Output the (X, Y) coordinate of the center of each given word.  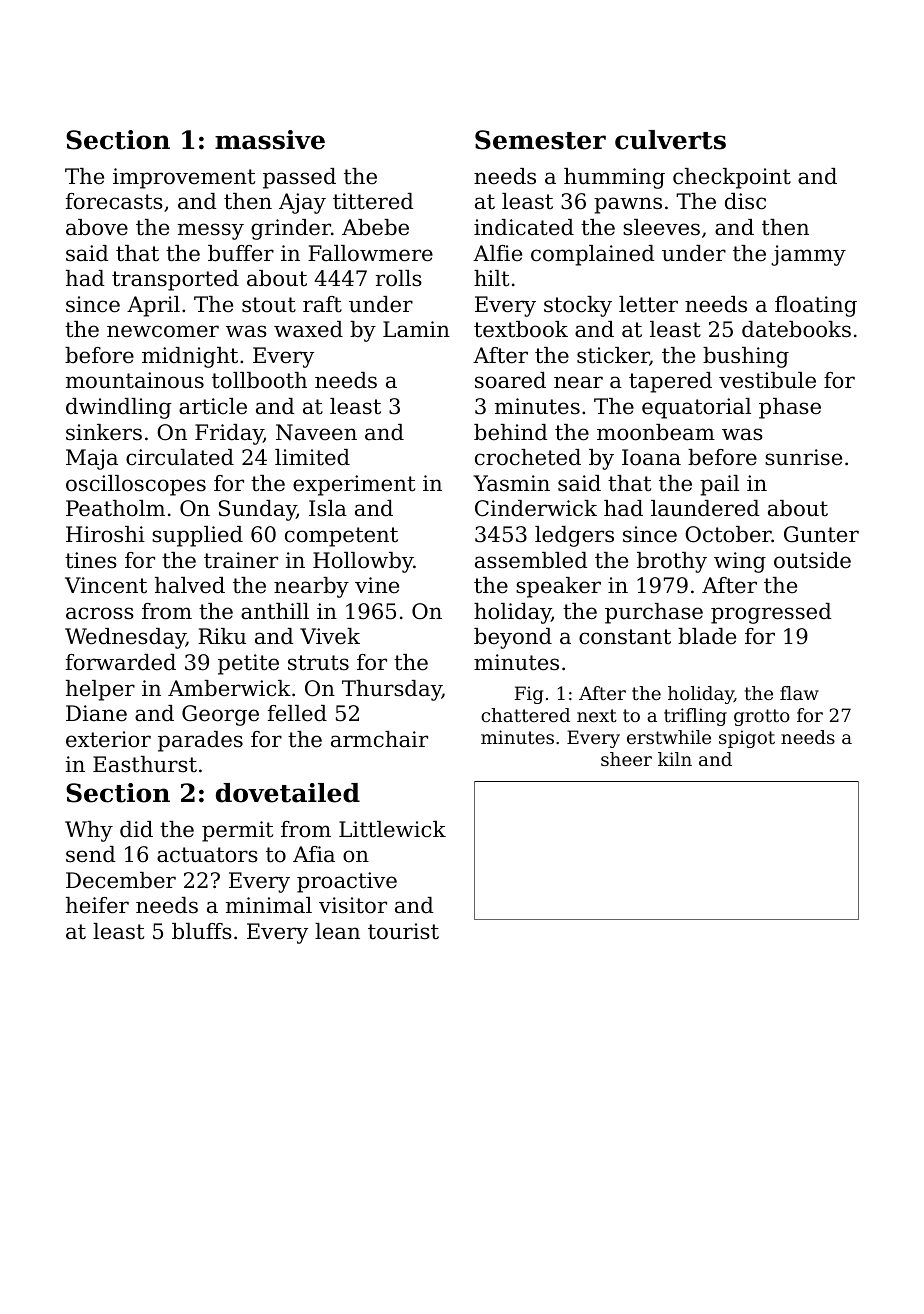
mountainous (135, 380)
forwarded (121, 662)
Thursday (392, 690)
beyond (513, 638)
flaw (799, 693)
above (97, 227)
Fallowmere (370, 253)
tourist (403, 931)
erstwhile (669, 737)
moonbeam (656, 432)
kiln (675, 759)
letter (648, 304)
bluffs (202, 931)
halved (190, 585)
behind (511, 432)
